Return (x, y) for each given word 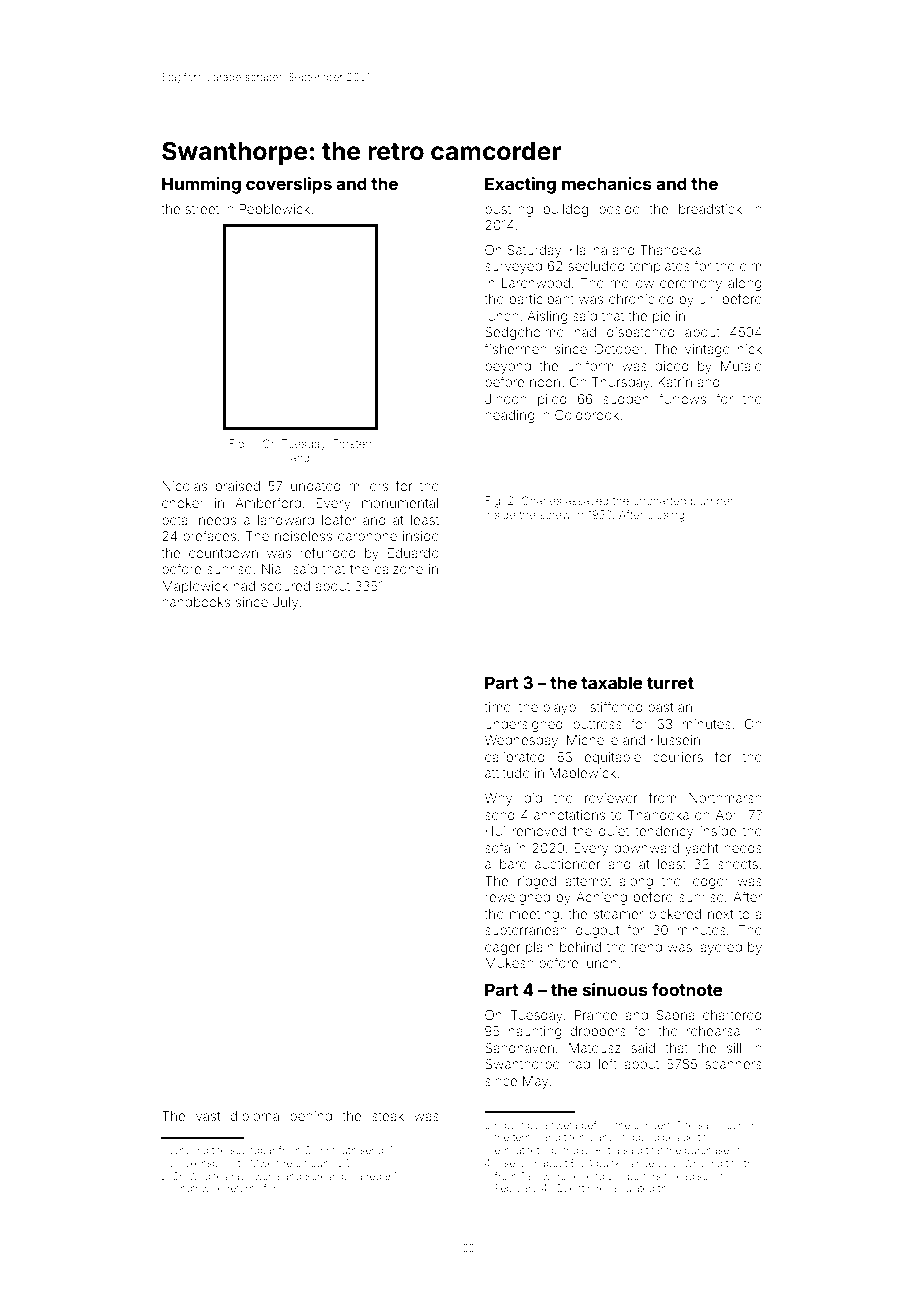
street (202, 209)
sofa (497, 847)
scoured (285, 586)
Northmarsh (725, 798)
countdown (223, 553)
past (660, 709)
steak (388, 1116)
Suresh (321, 1176)
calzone (399, 569)
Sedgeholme (524, 333)
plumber (712, 502)
